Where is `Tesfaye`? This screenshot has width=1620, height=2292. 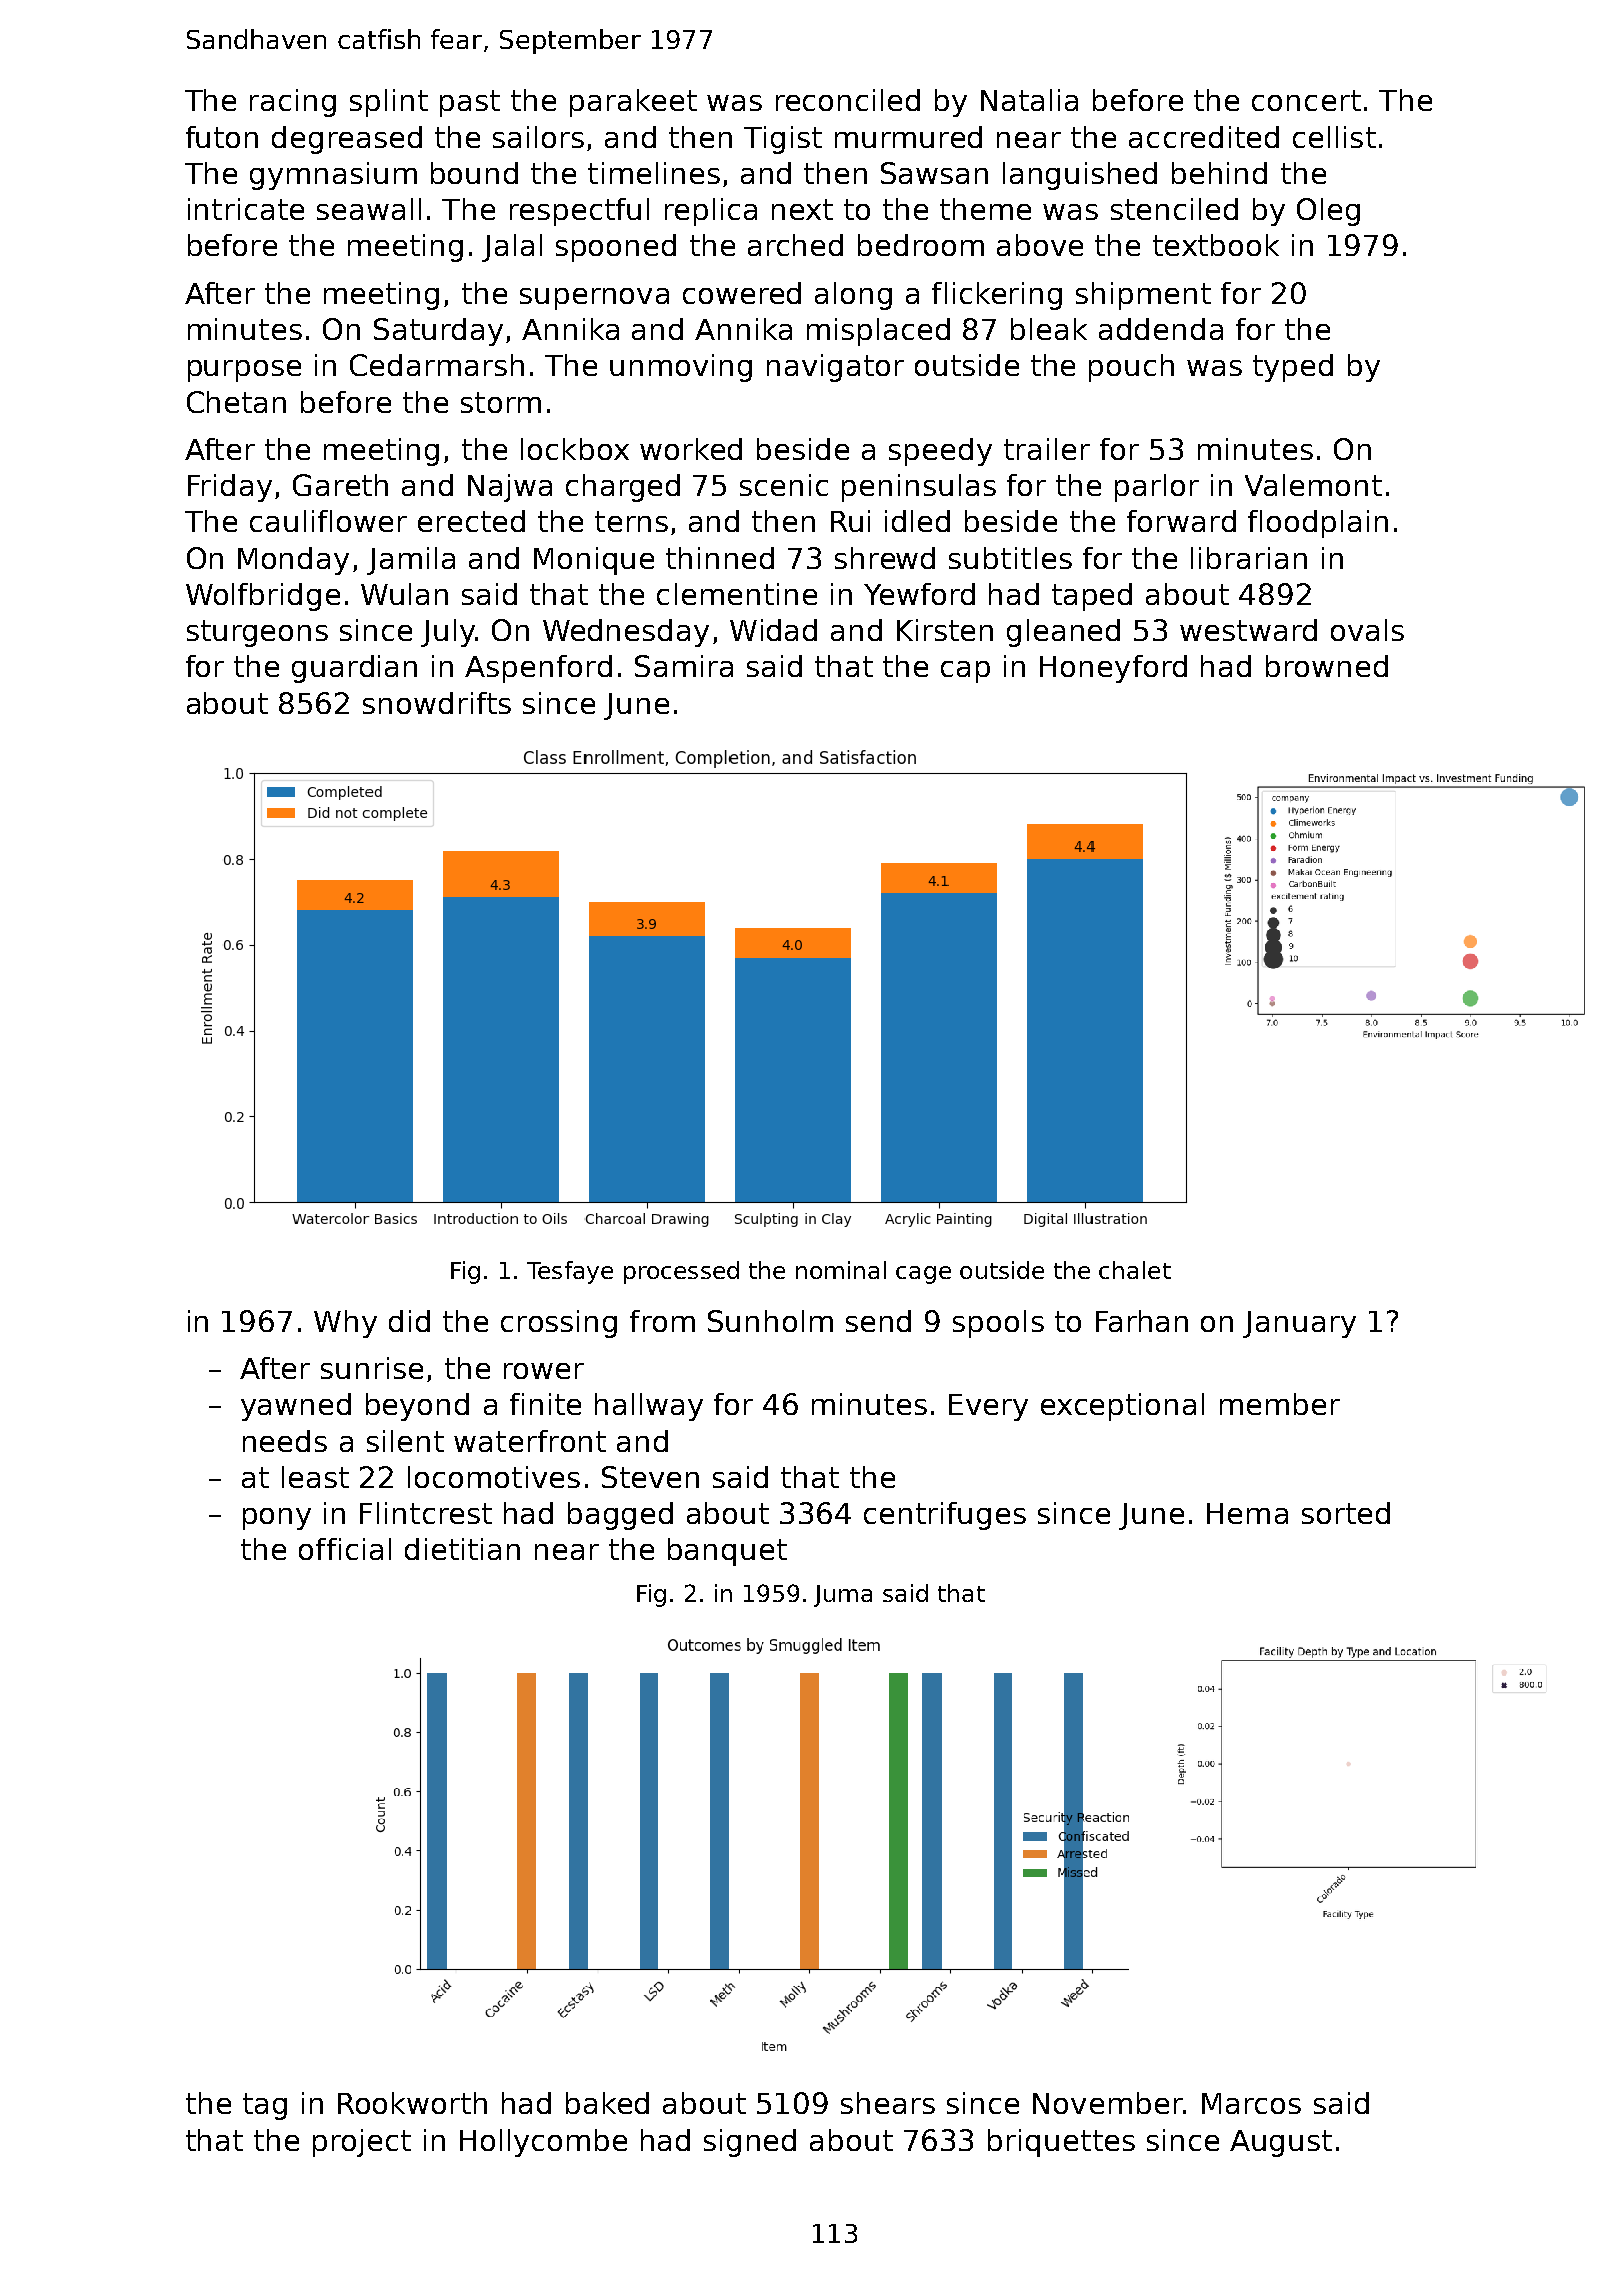
Tesfaye is located at coordinates (570, 1272).
